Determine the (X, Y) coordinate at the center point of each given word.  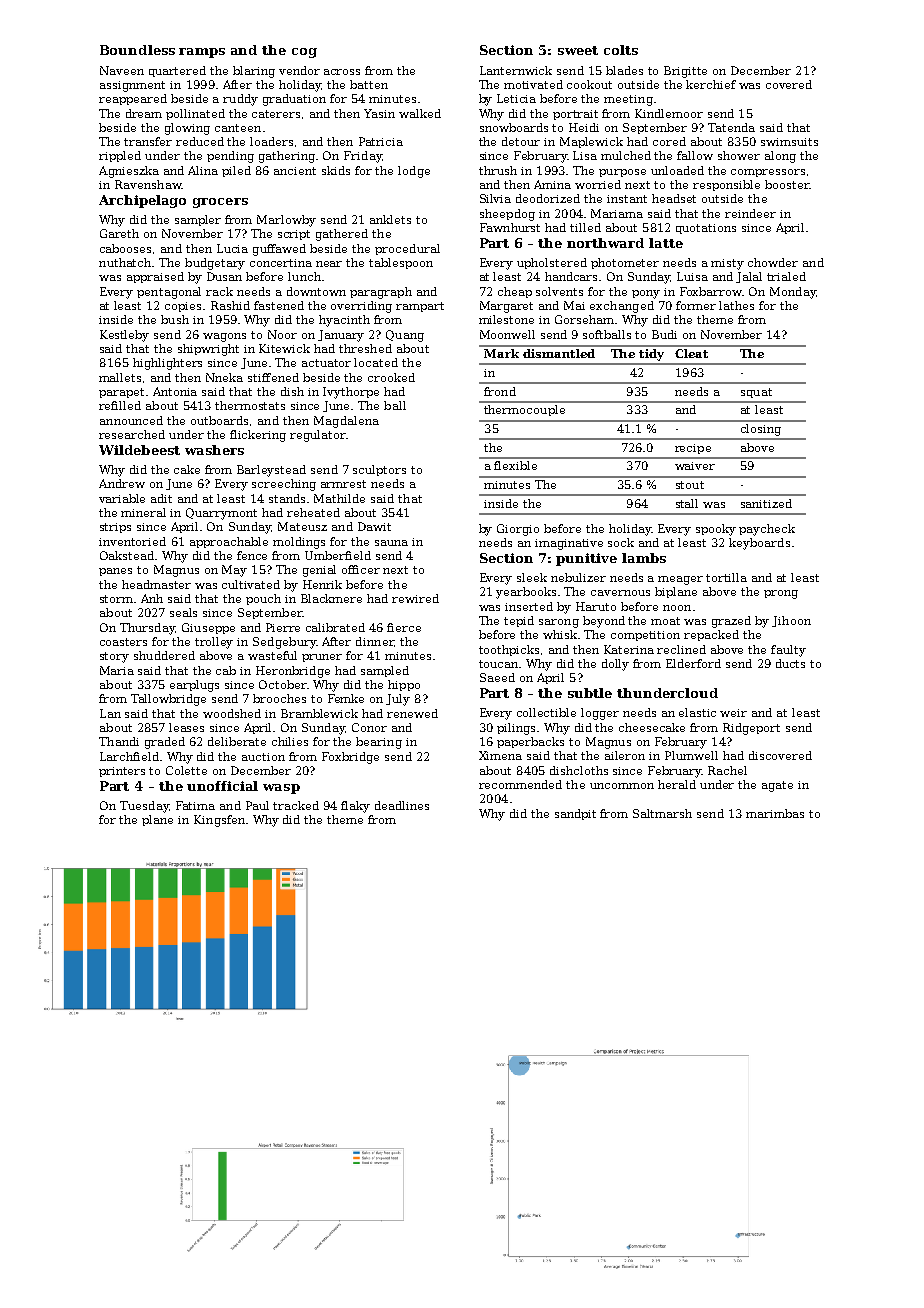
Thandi (119, 741)
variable (122, 498)
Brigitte (685, 72)
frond (500, 391)
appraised (155, 277)
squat (756, 393)
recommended (520, 784)
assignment (132, 86)
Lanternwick (516, 70)
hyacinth (344, 321)
